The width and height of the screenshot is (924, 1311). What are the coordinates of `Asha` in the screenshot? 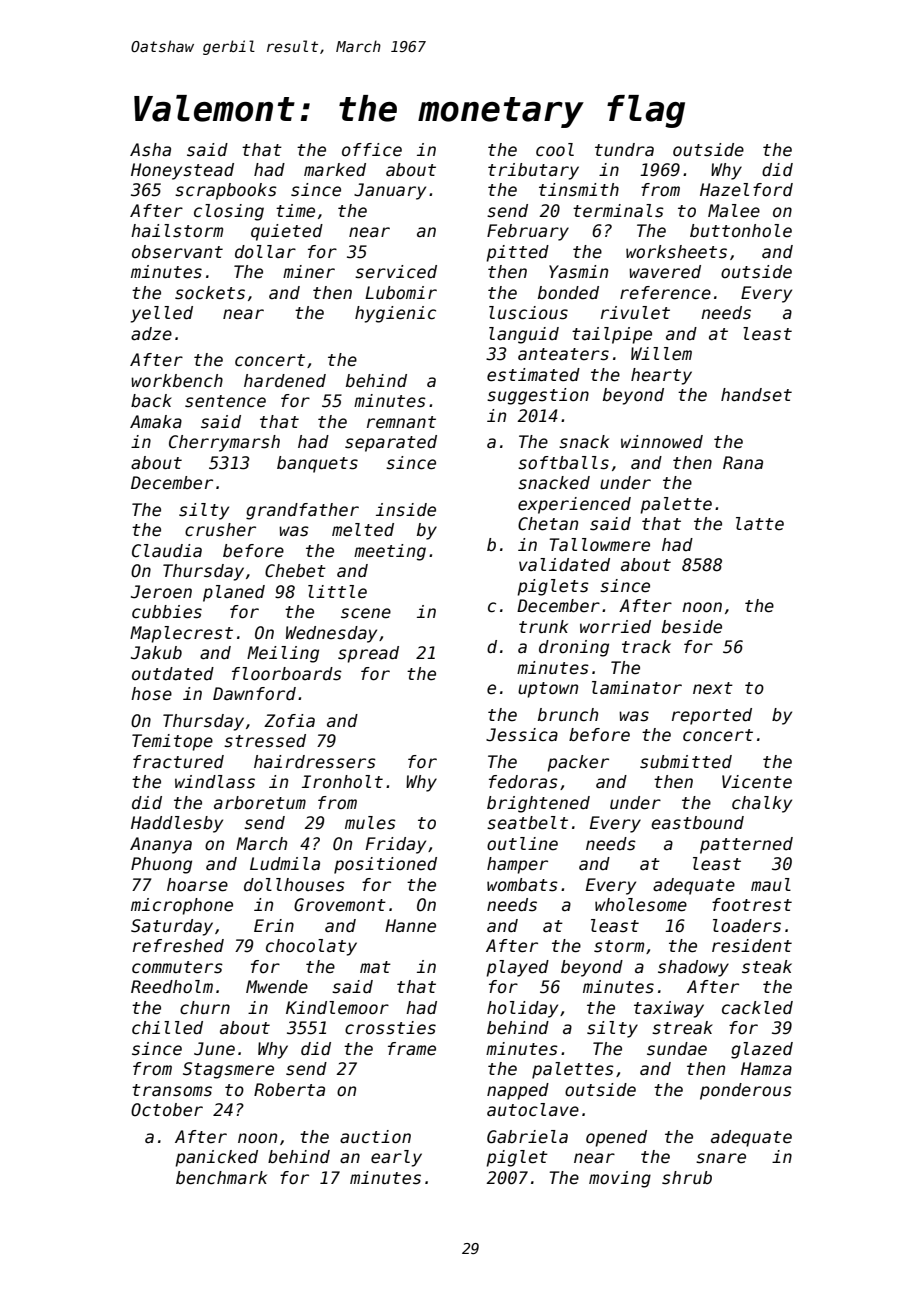 It's located at (150, 150).
